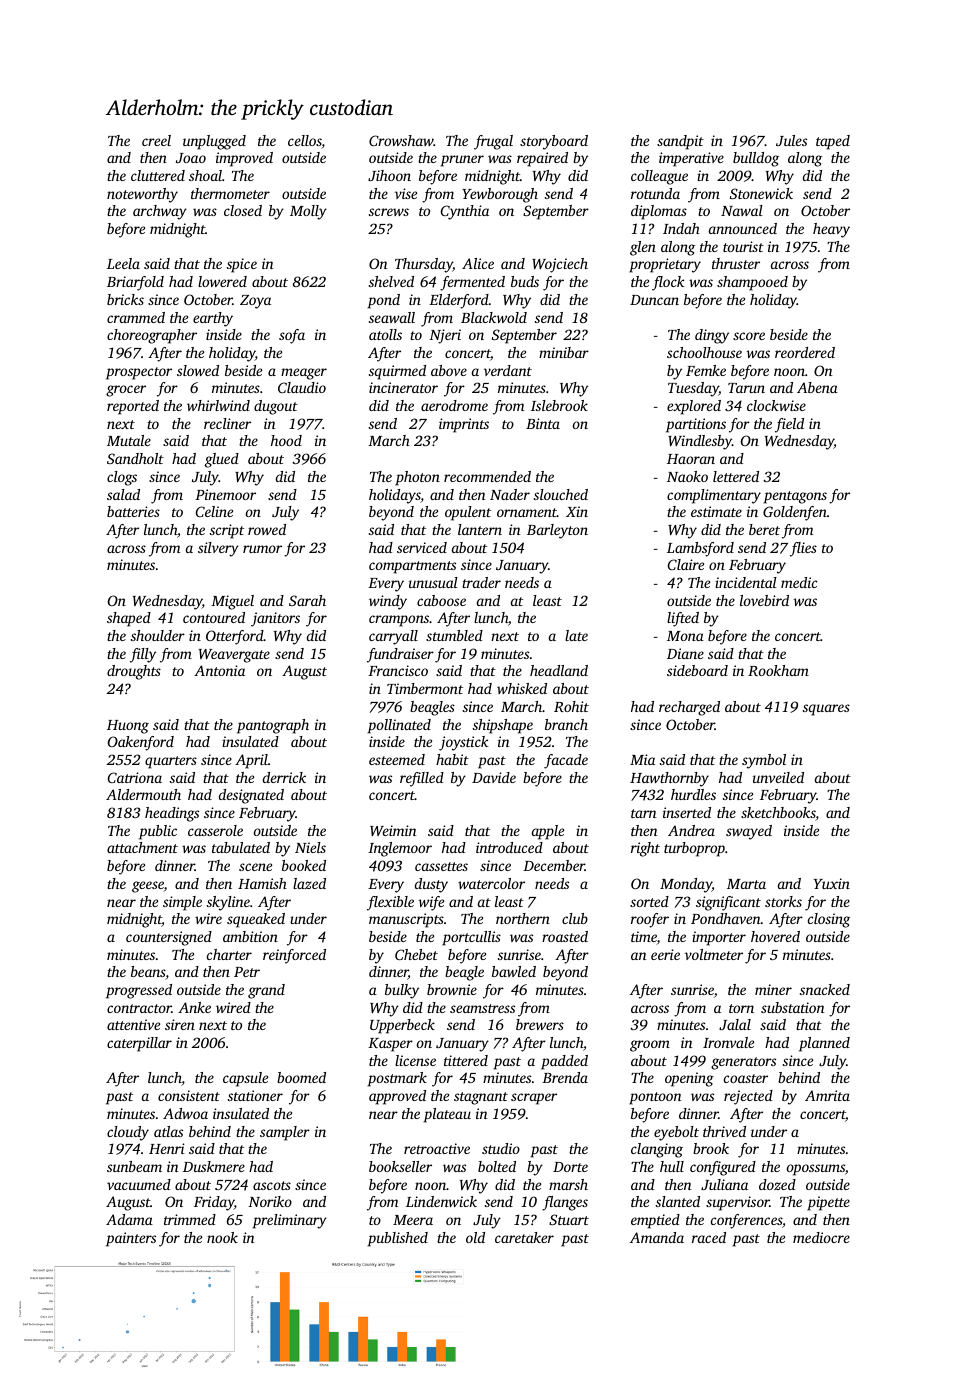  Describe the element at coordinates (294, 956) in the screenshot. I see `reinforced` at that location.
